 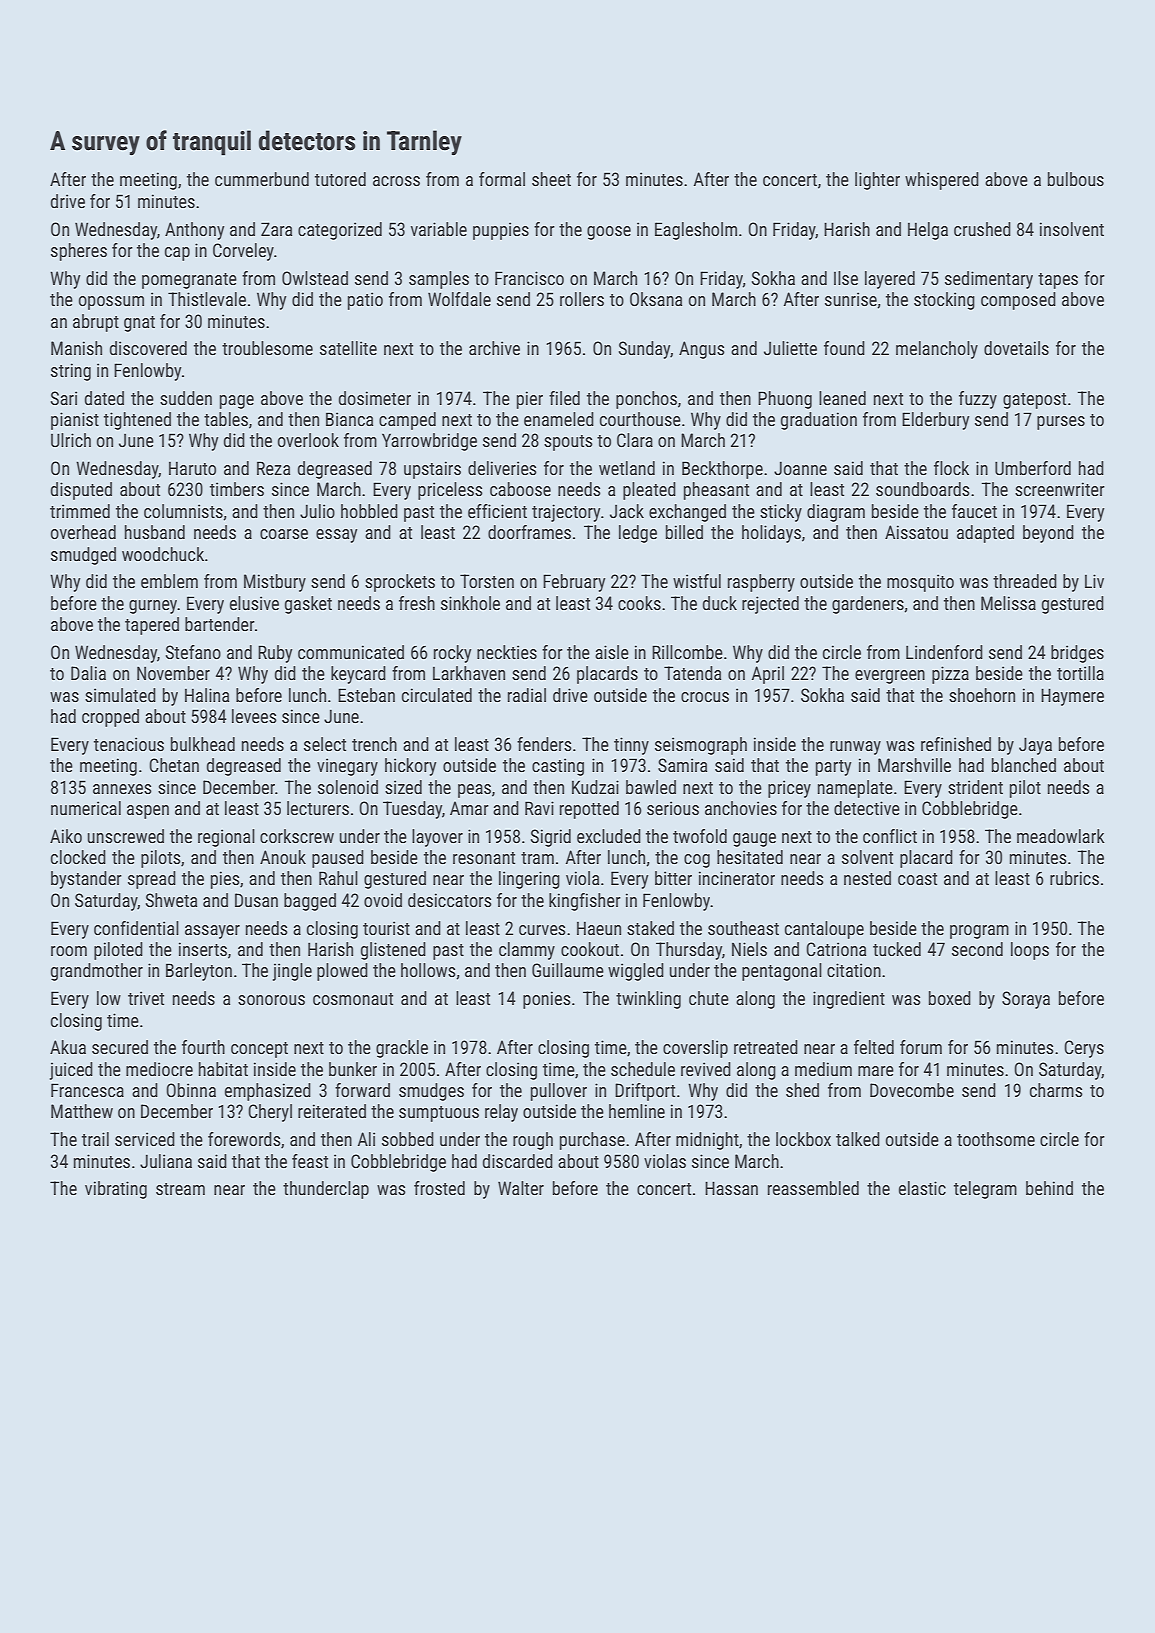 I want to click on rubrics, so click(x=1074, y=878).
